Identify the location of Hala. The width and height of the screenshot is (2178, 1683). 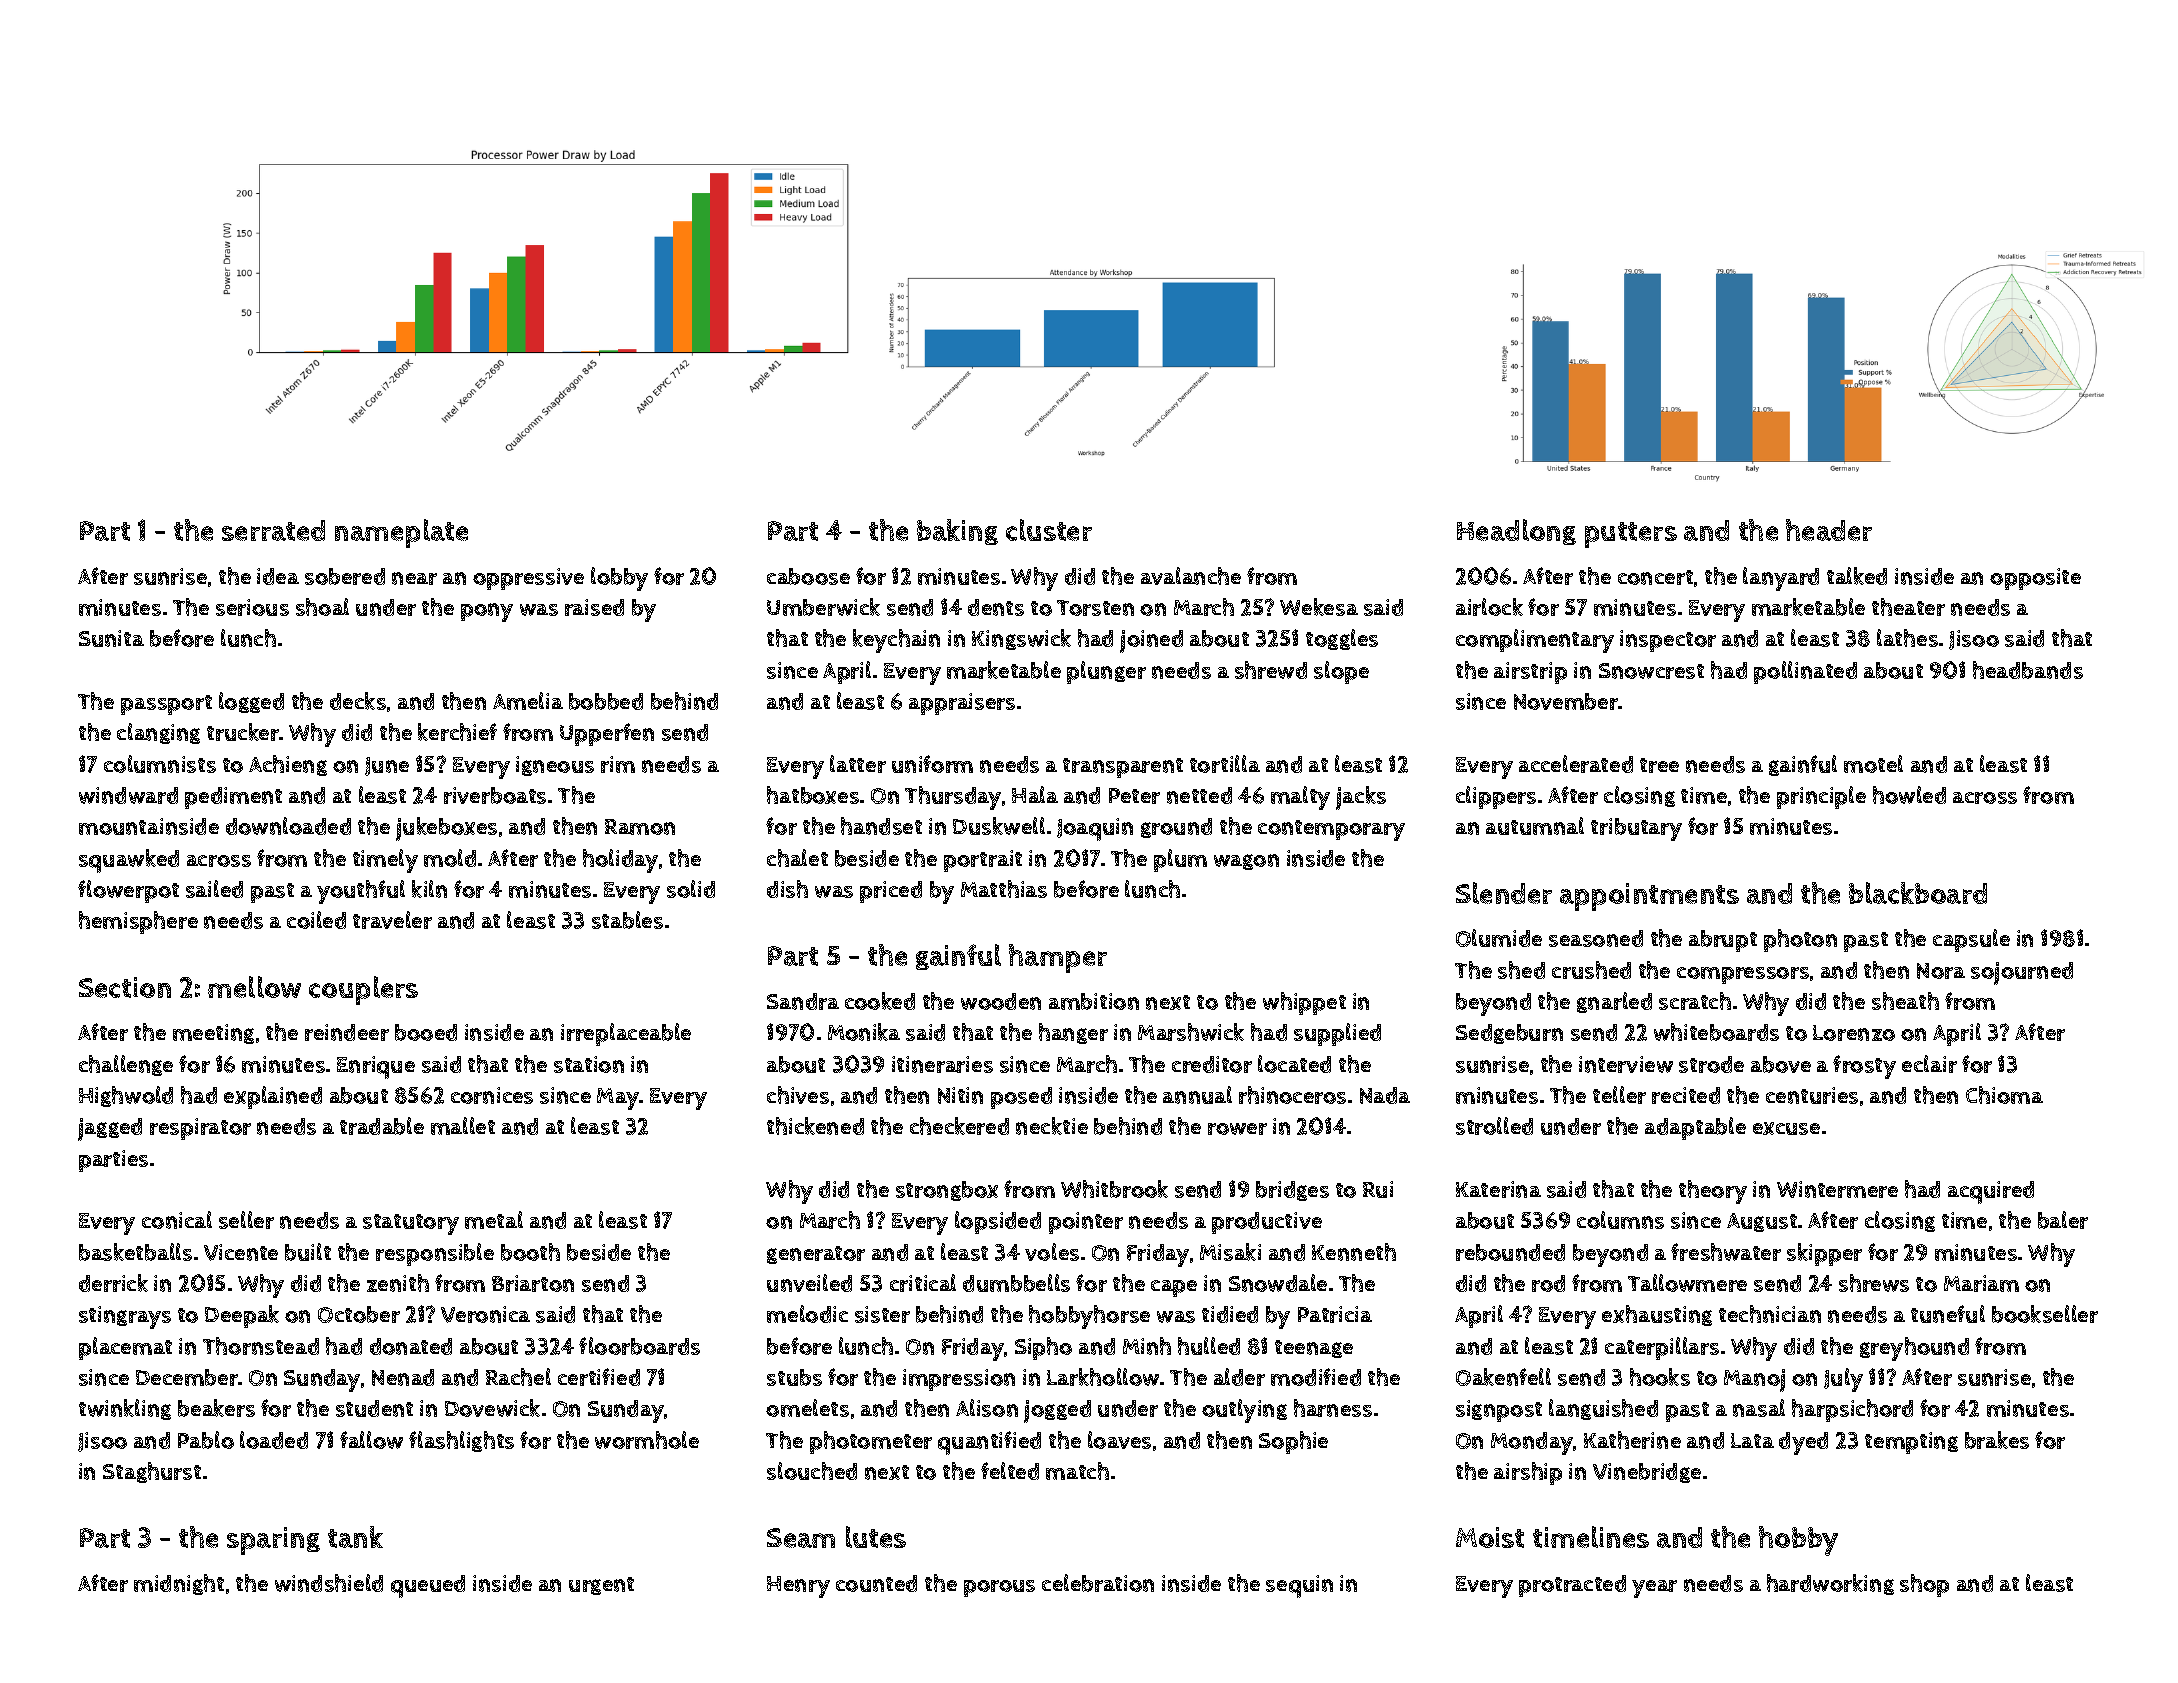
(1035, 794).
